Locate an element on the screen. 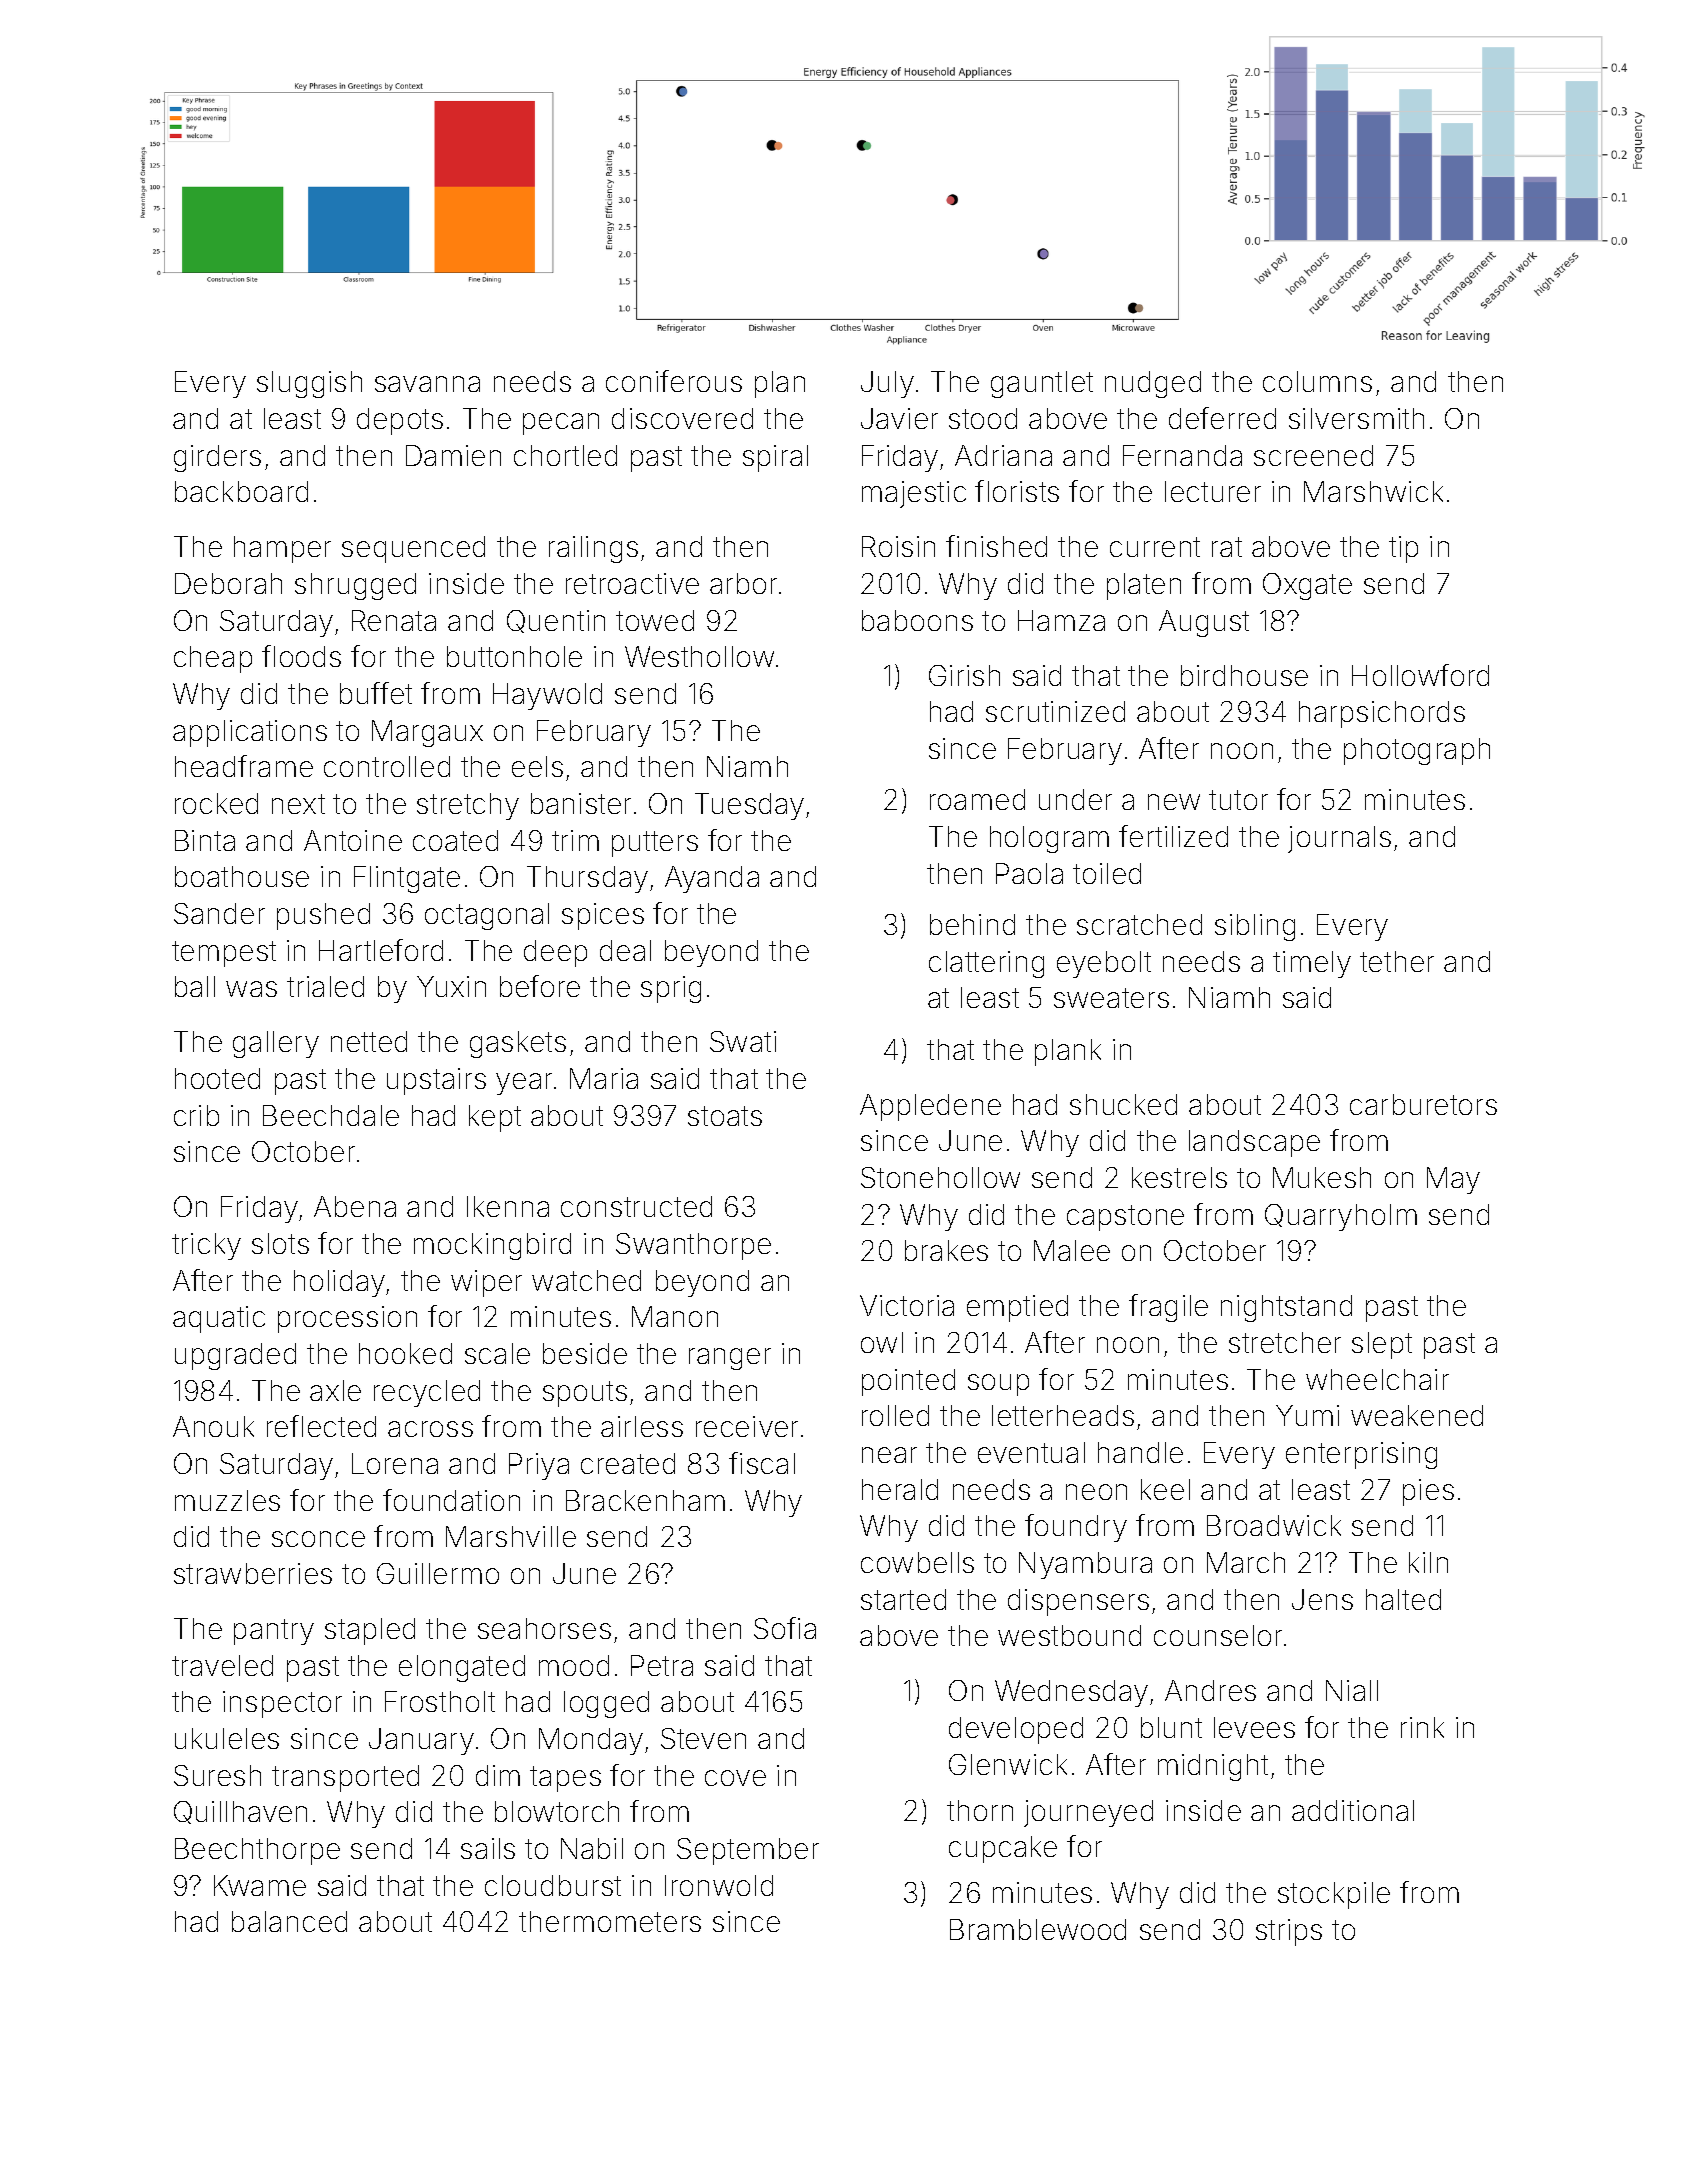 This screenshot has width=1683, height=2178. stoats is located at coordinates (725, 1116).
